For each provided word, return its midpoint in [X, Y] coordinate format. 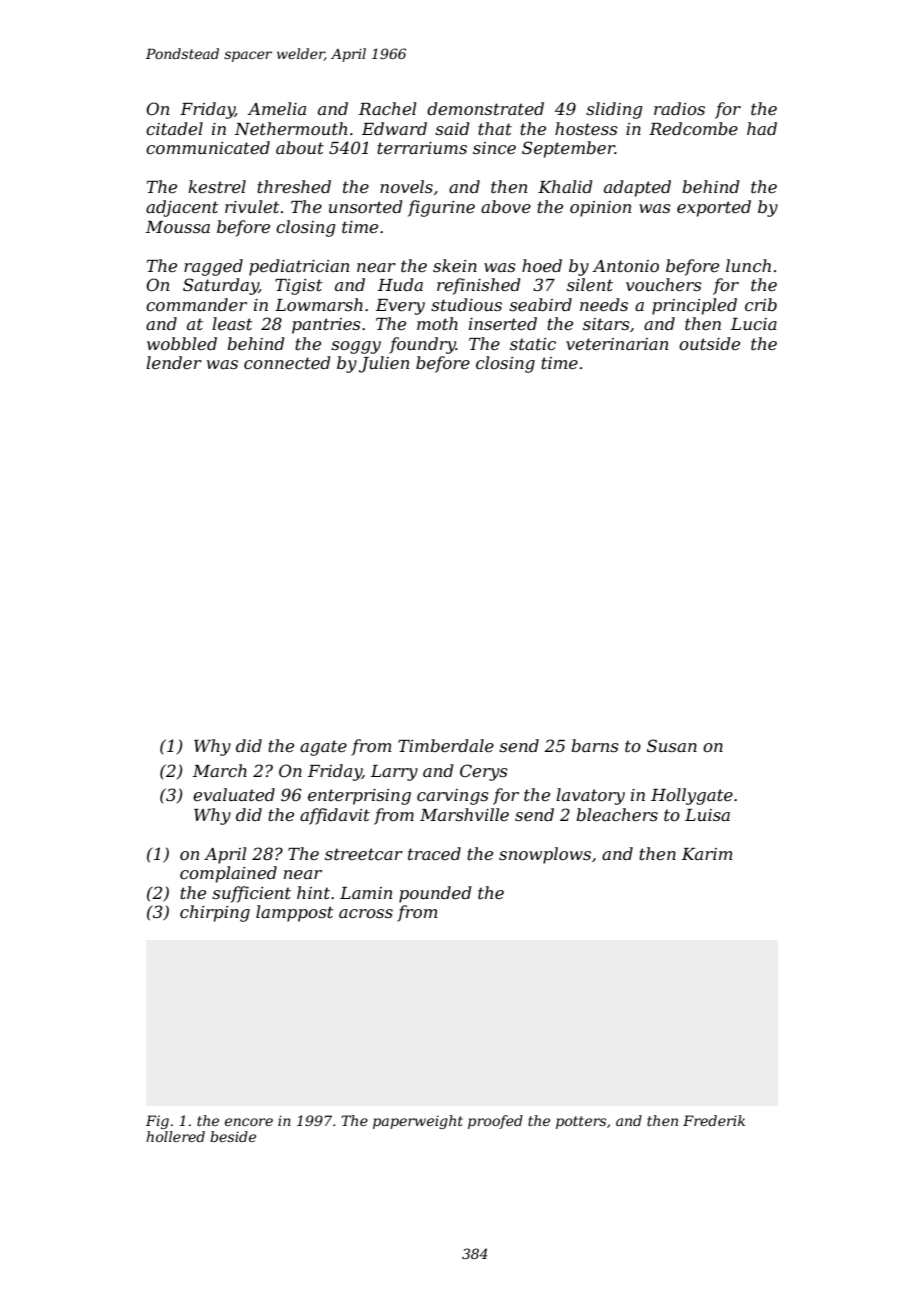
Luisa [707, 815]
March [220, 770]
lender [174, 362]
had [762, 128]
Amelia [277, 108]
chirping [215, 913]
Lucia [754, 324]
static [533, 344]
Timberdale [446, 745]
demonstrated [485, 108]
